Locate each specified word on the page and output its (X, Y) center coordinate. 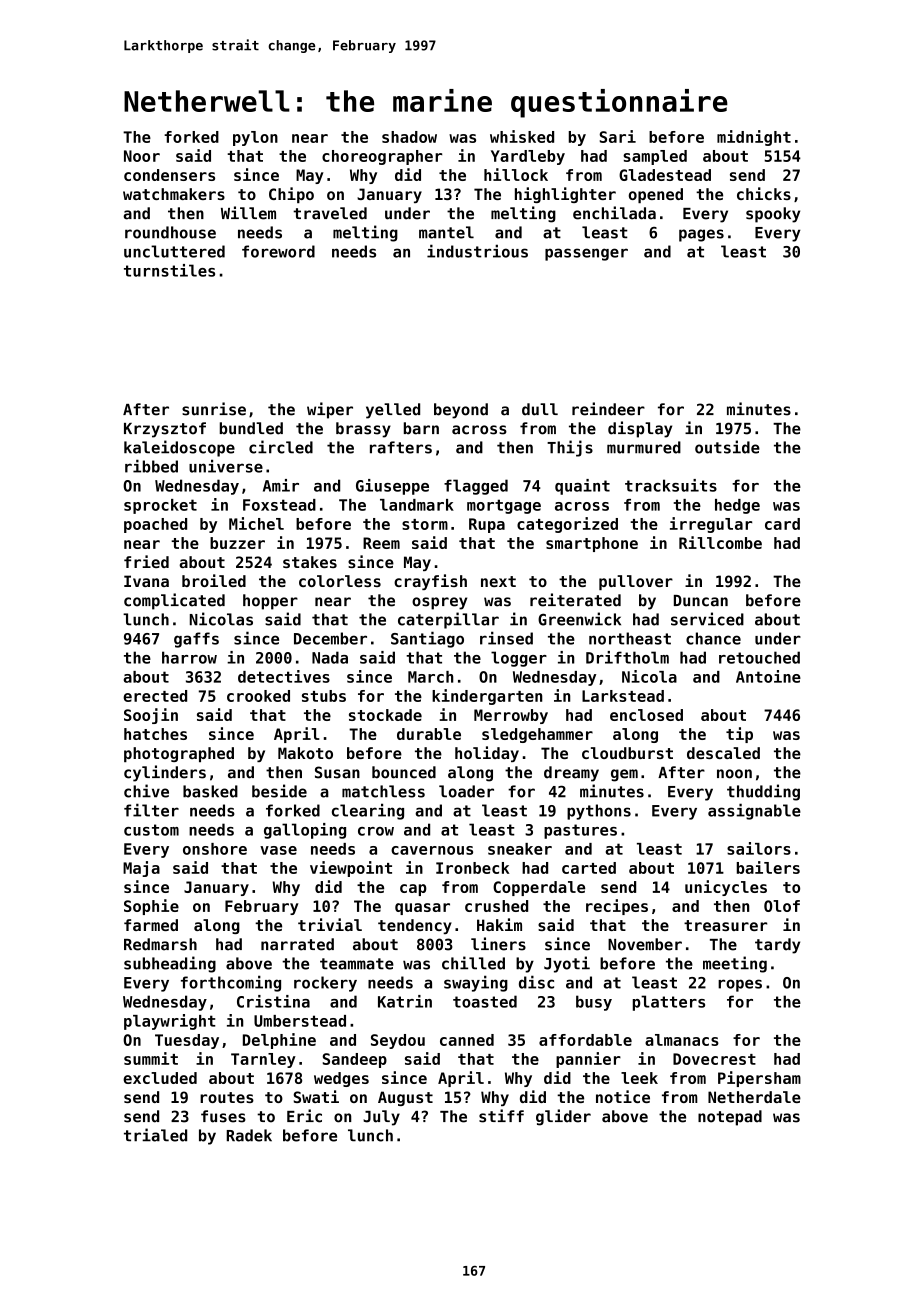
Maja (141, 869)
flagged (476, 487)
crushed (496, 906)
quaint (582, 487)
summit (151, 1058)
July (381, 1118)
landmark (417, 505)
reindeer (608, 409)
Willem (248, 213)
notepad (730, 1118)
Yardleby (528, 157)
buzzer (237, 543)
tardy (777, 946)
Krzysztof (165, 430)
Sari (617, 136)
